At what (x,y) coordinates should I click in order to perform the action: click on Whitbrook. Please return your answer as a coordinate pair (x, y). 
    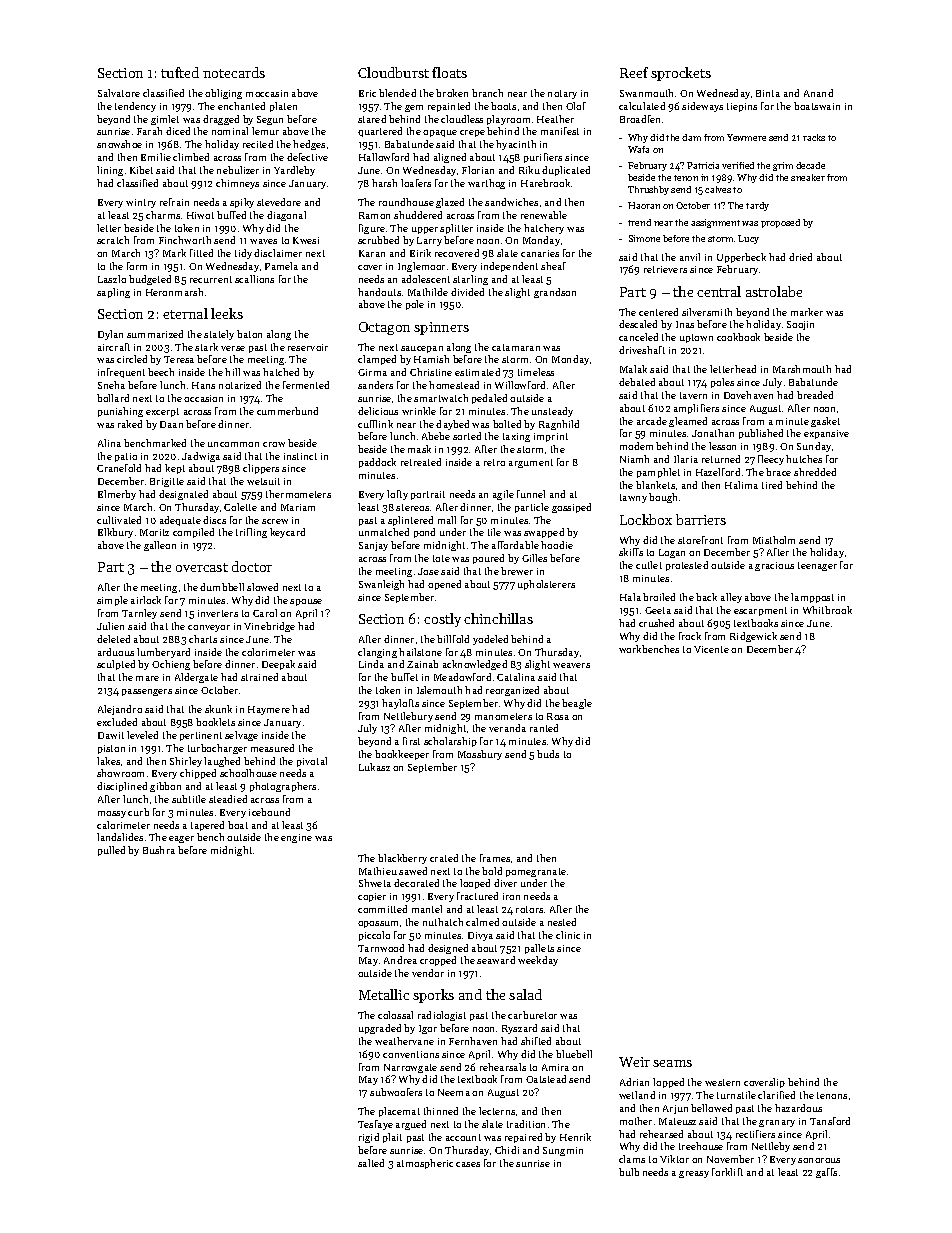
    Looking at the image, I should click on (827, 610).
